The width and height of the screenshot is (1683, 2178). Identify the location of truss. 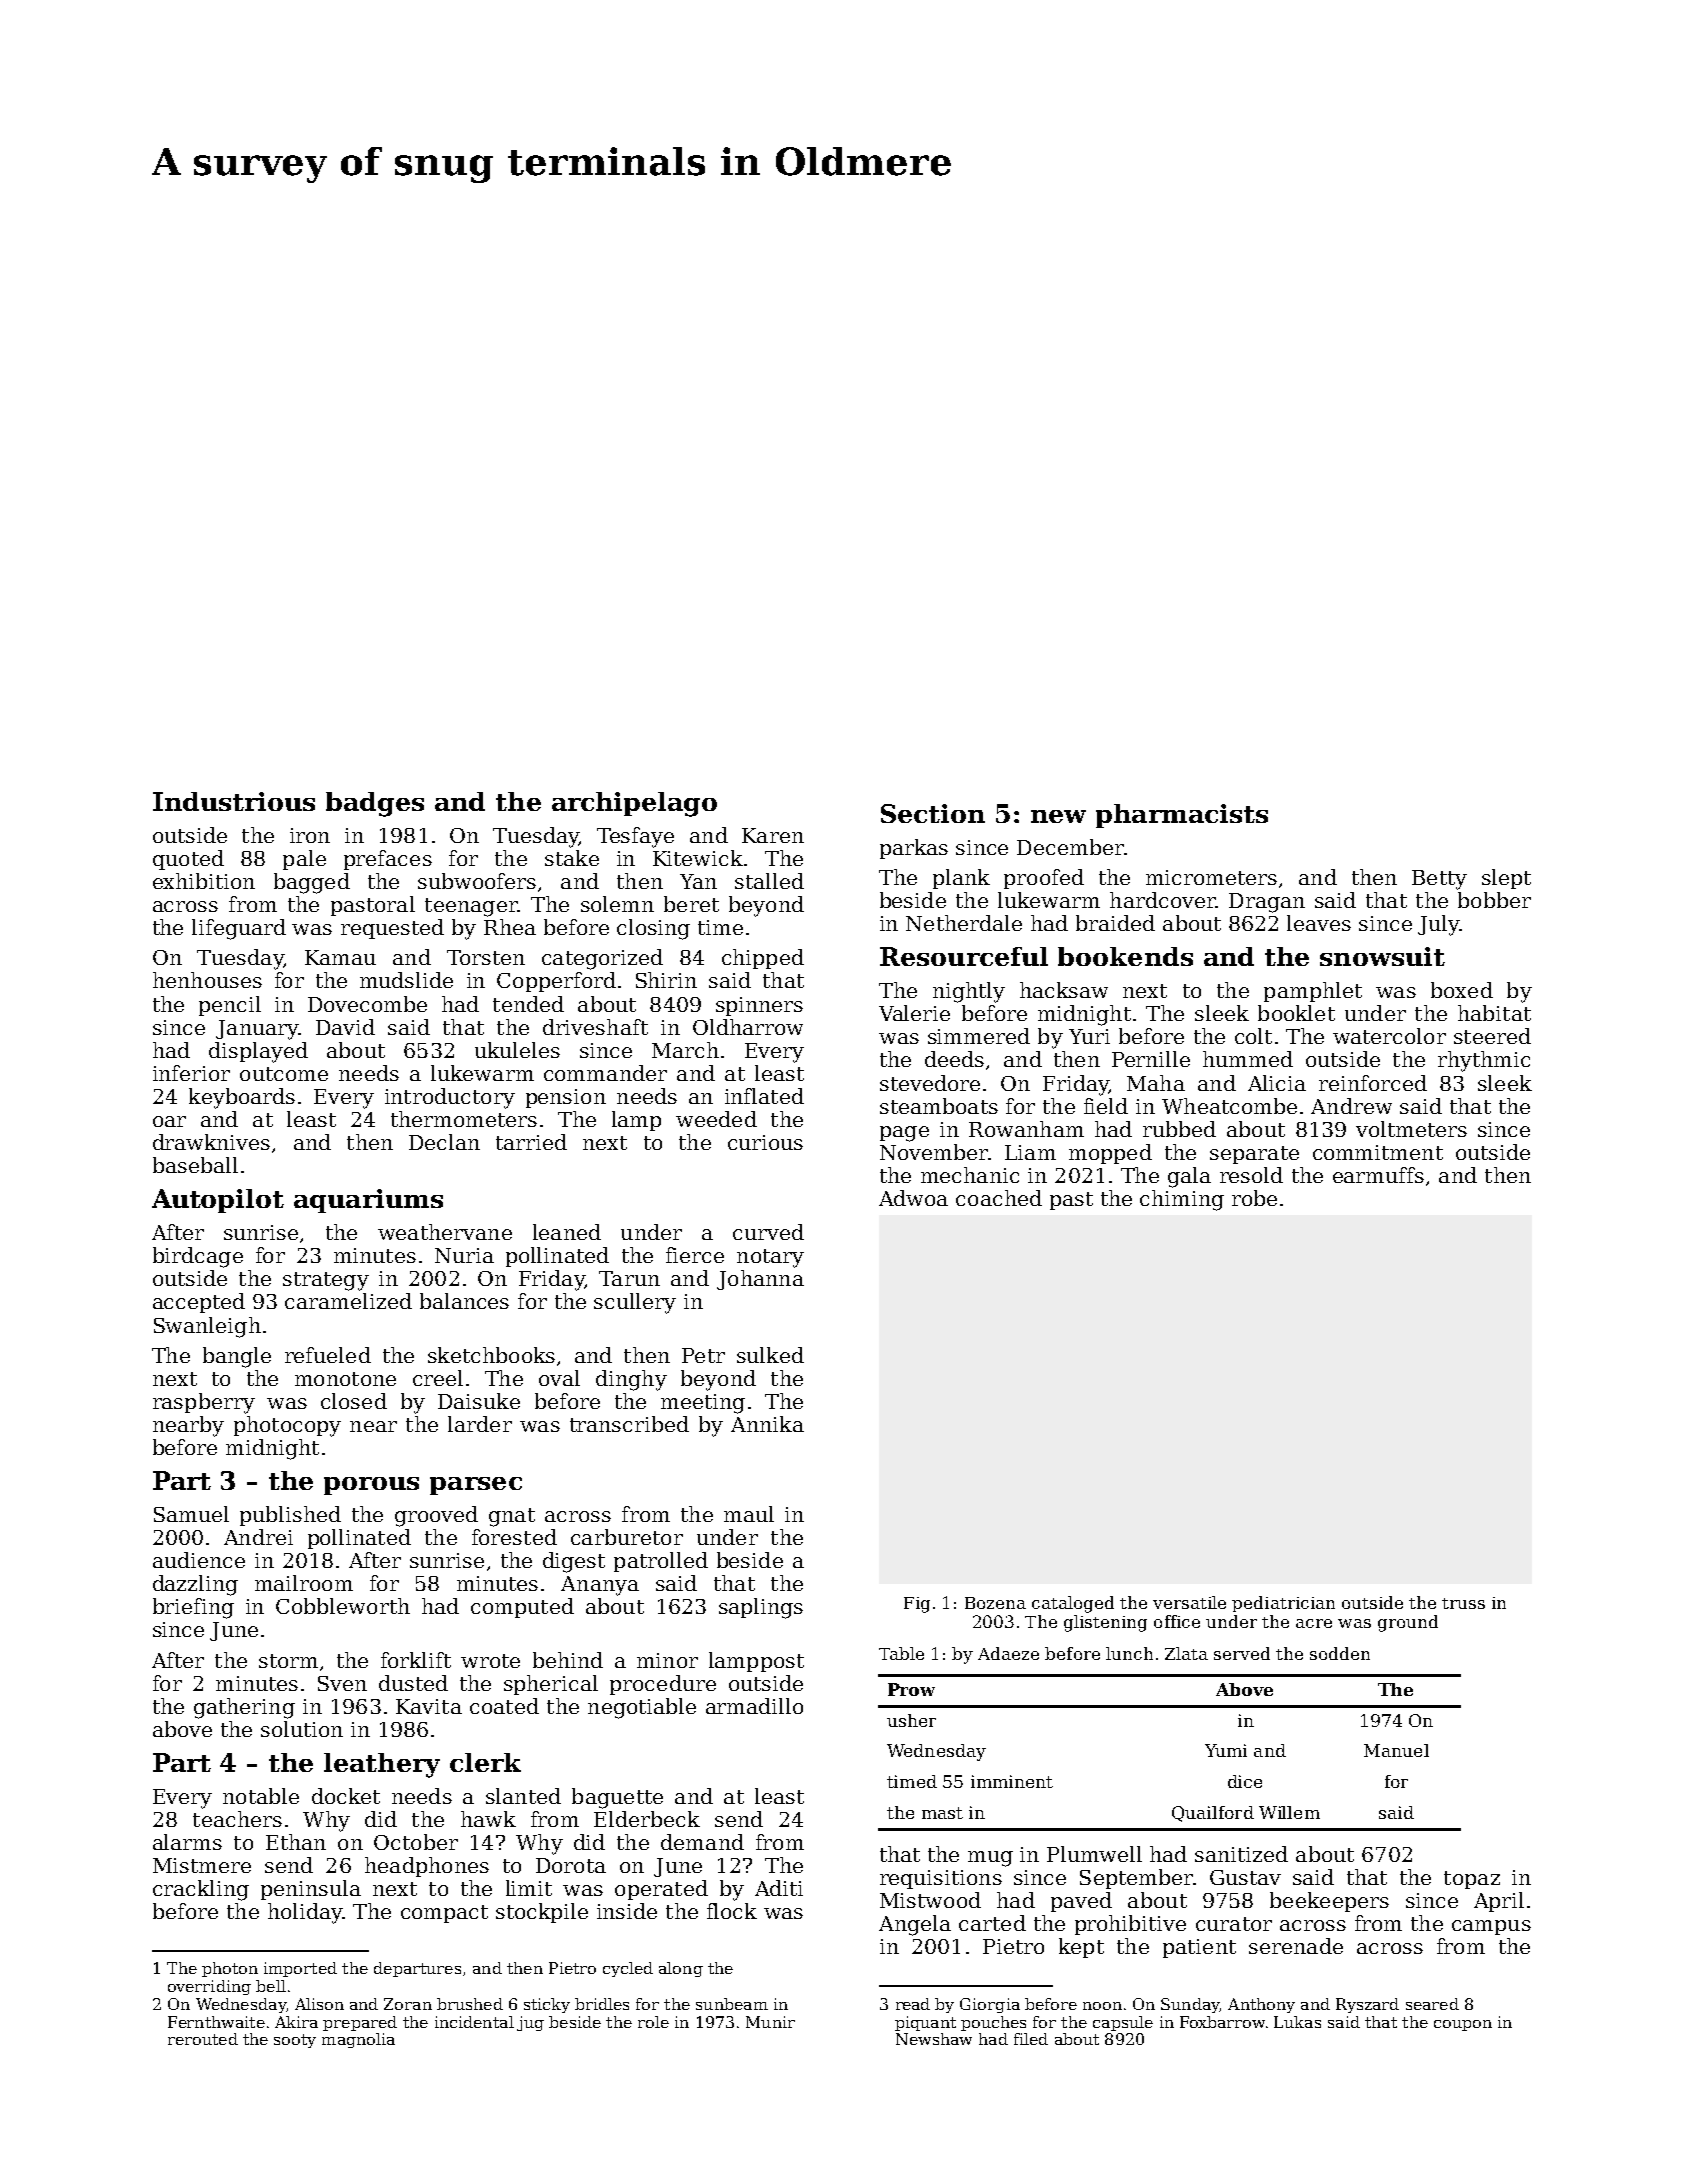
(1463, 1603).
